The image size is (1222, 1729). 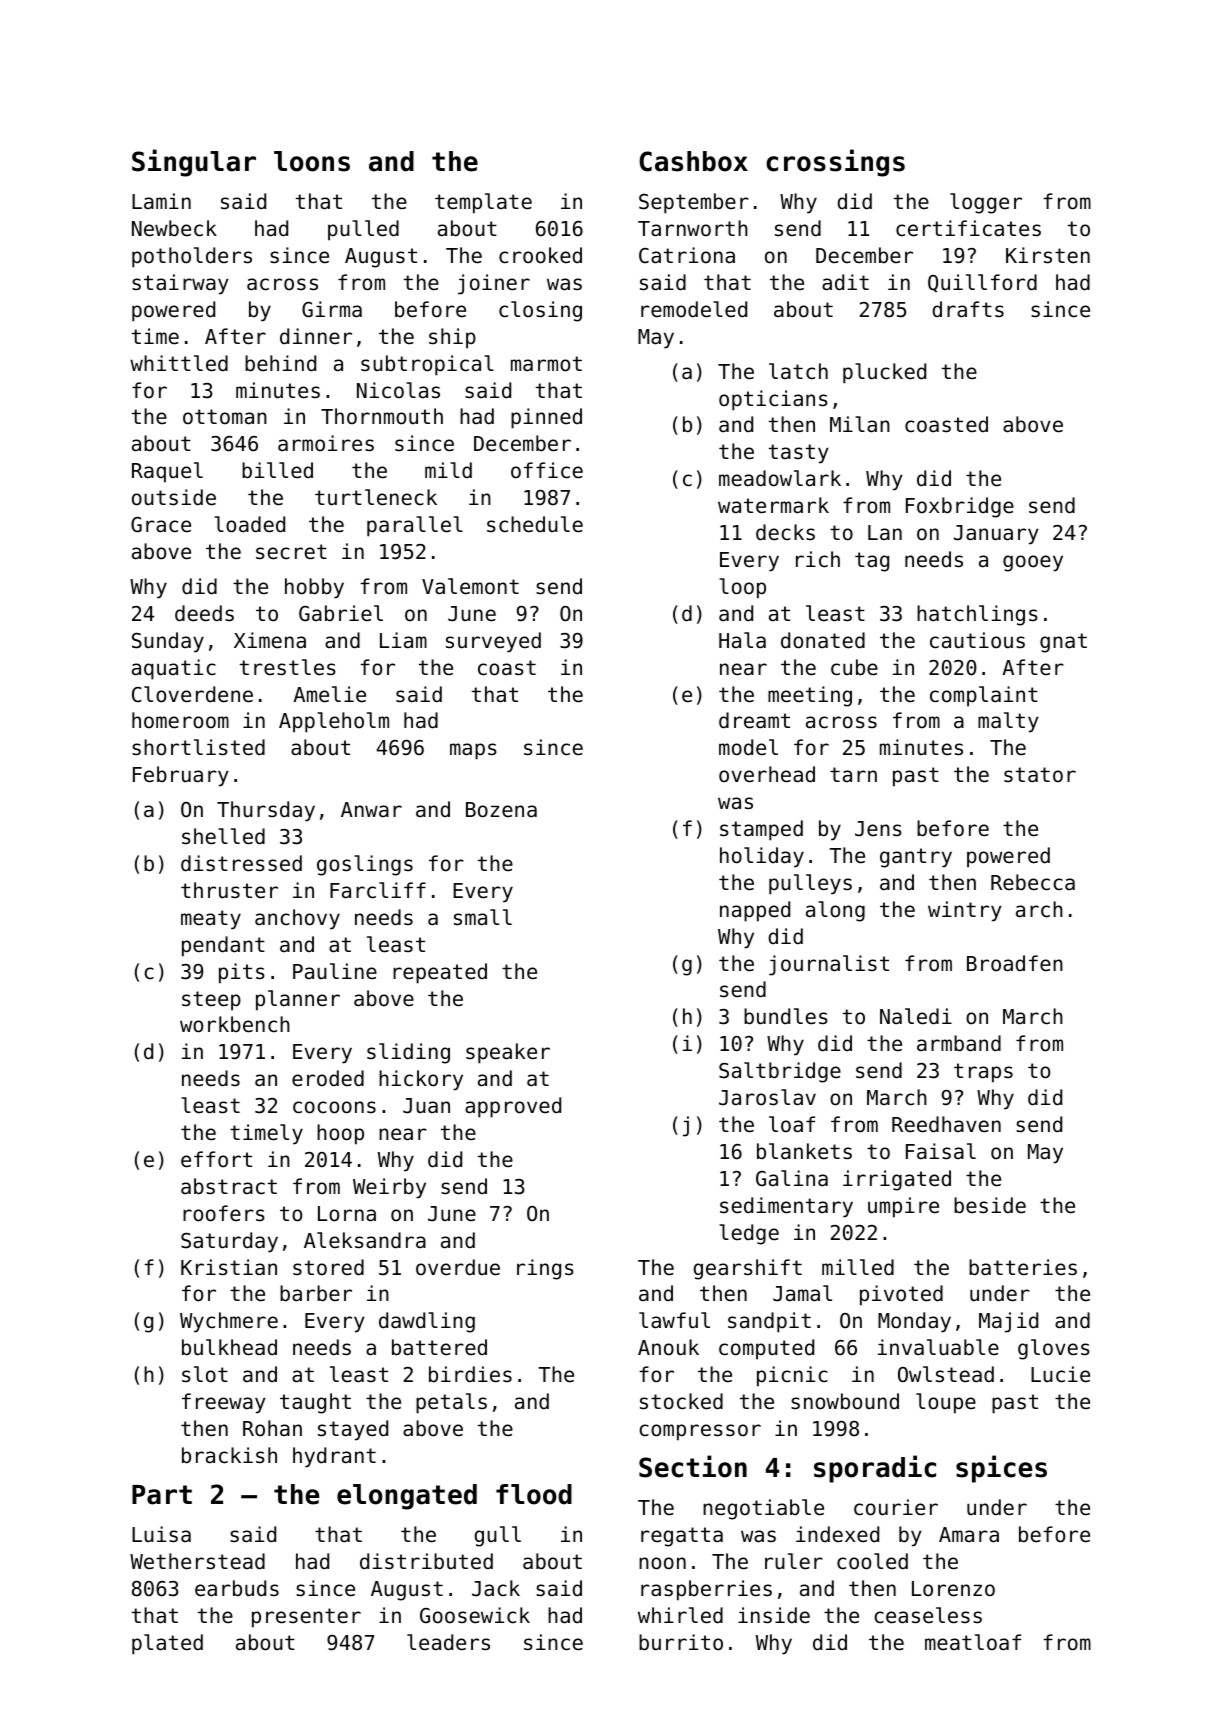 What do you see at coordinates (928, 1615) in the document?
I see `ceaseless` at bounding box center [928, 1615].
